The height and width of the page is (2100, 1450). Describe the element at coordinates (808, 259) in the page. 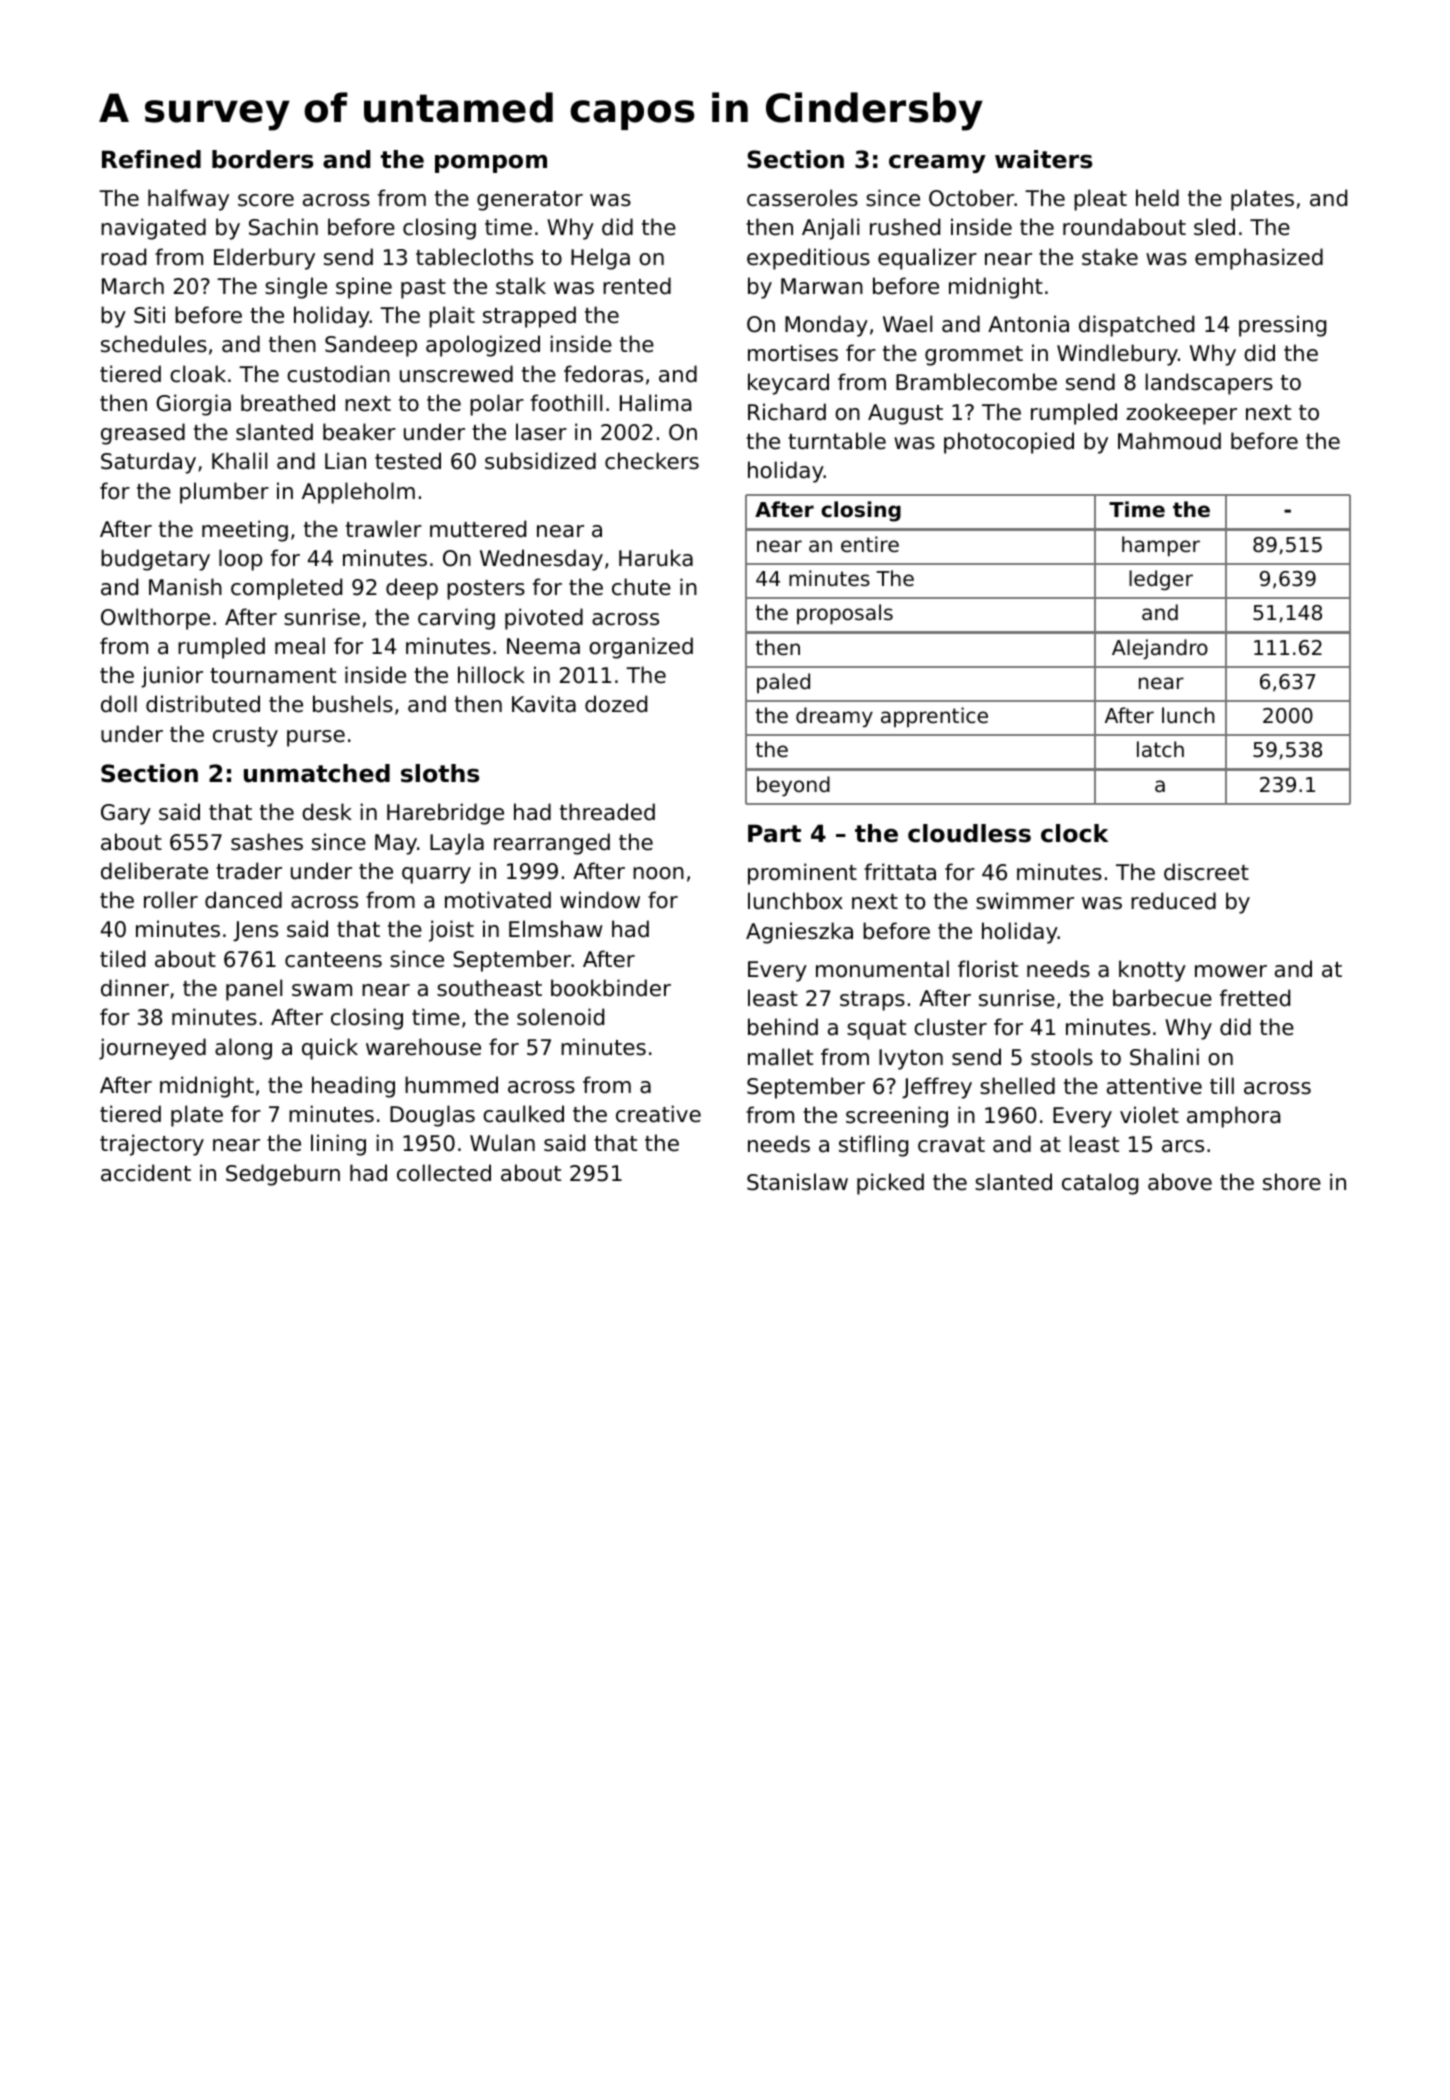

I see `expeditious` at that location.
